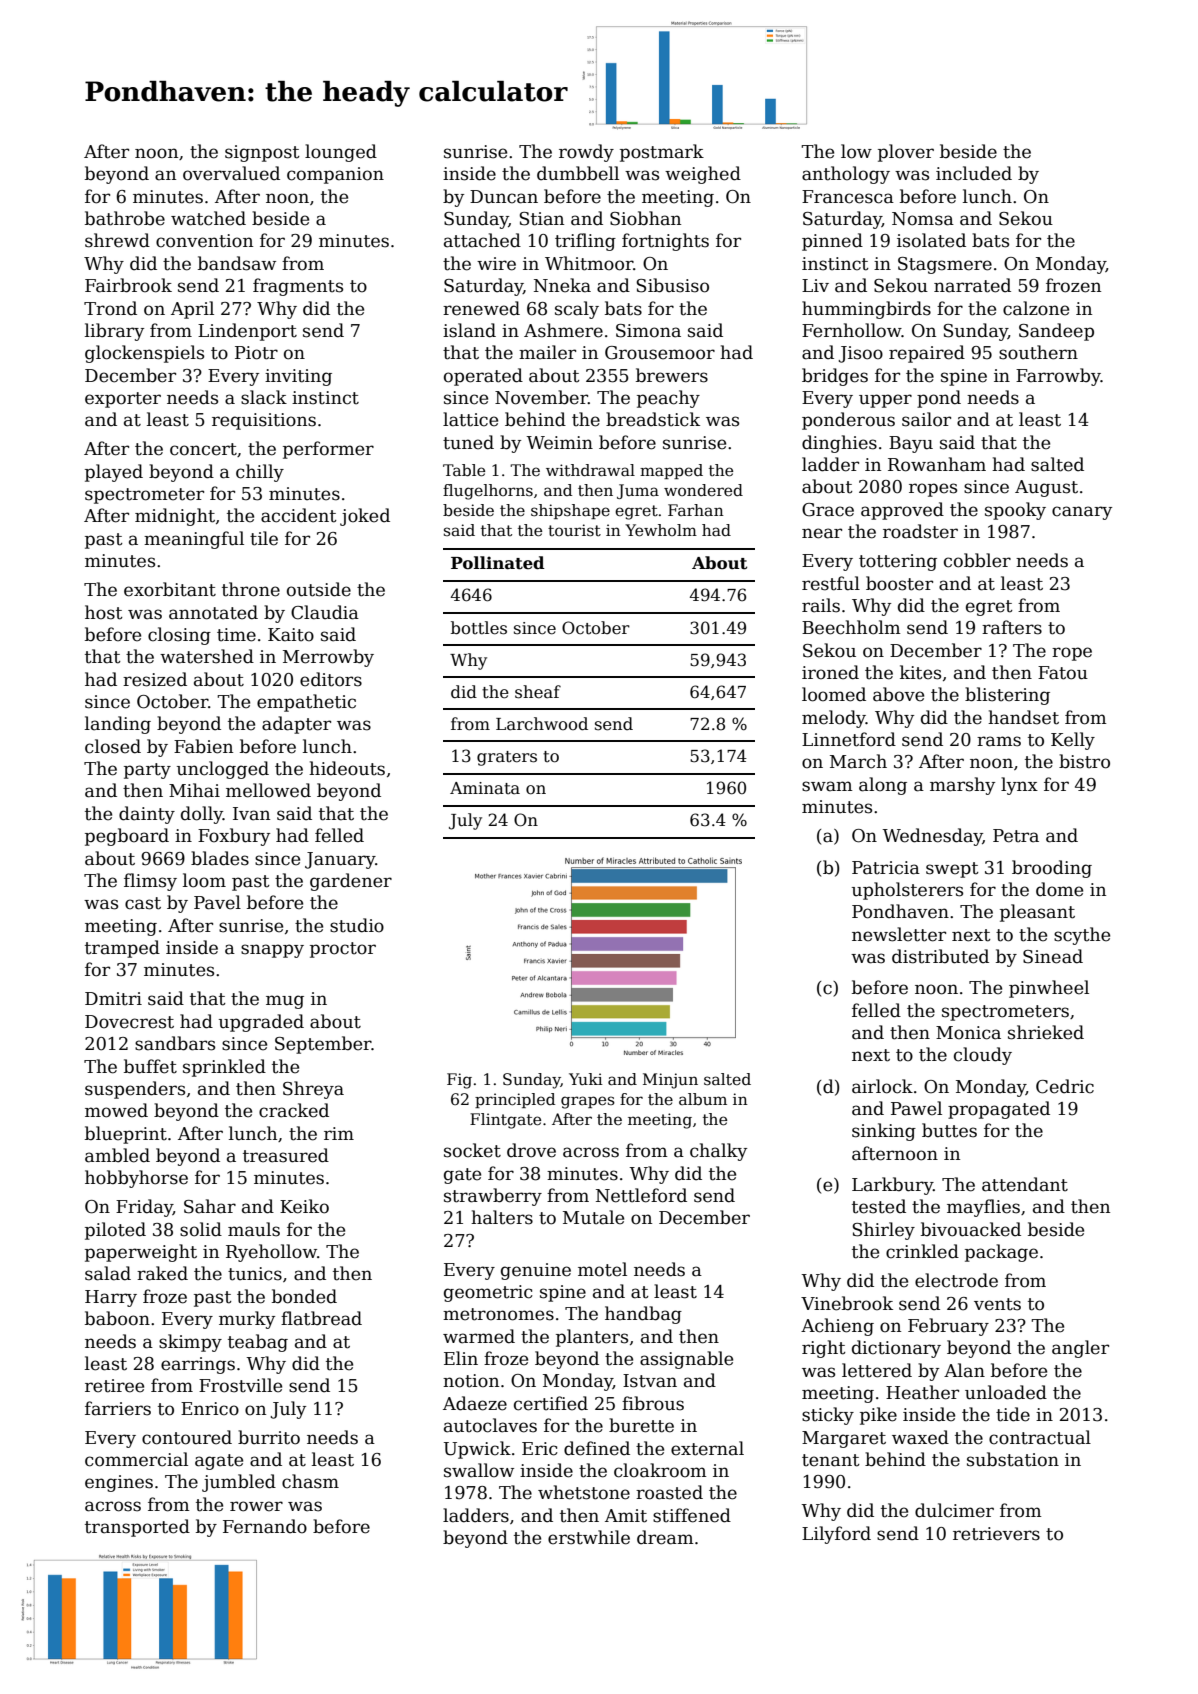 The width and height of the screenshot is (1198, 1694). I want to click on Yuki, so click(586, 1079).
